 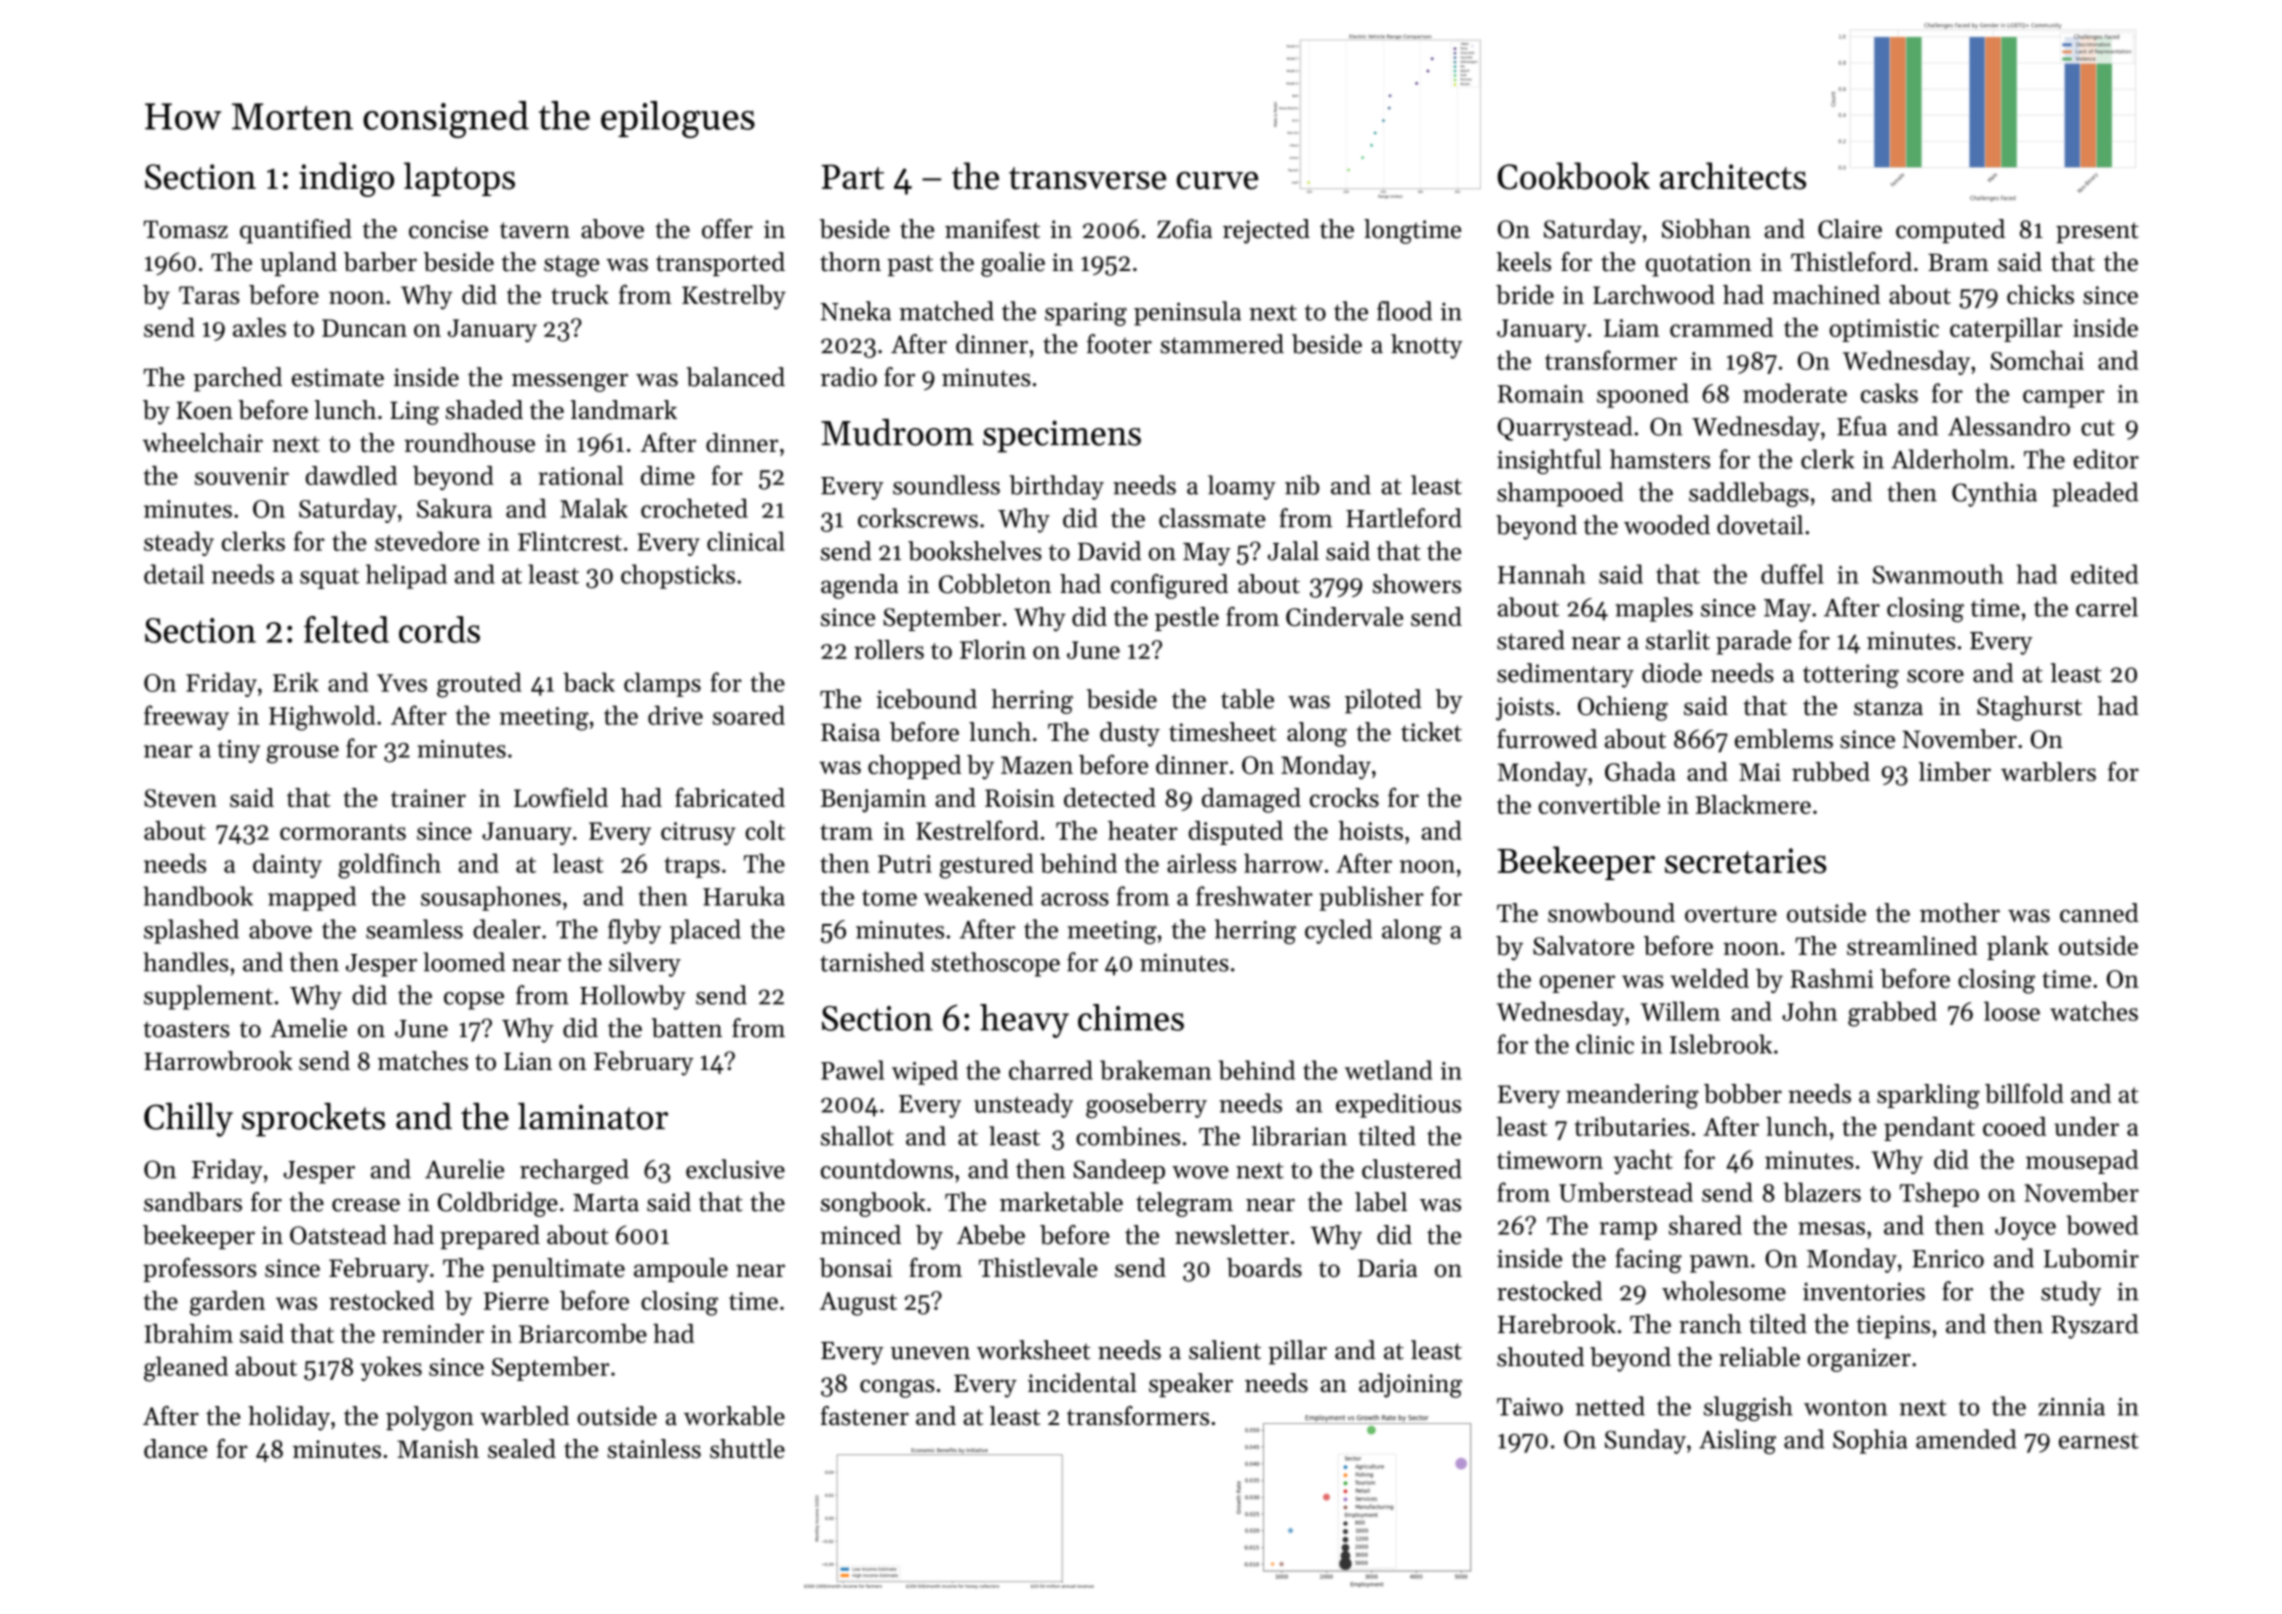 I want to click on Mazen, so click(x=1037, y=765).
